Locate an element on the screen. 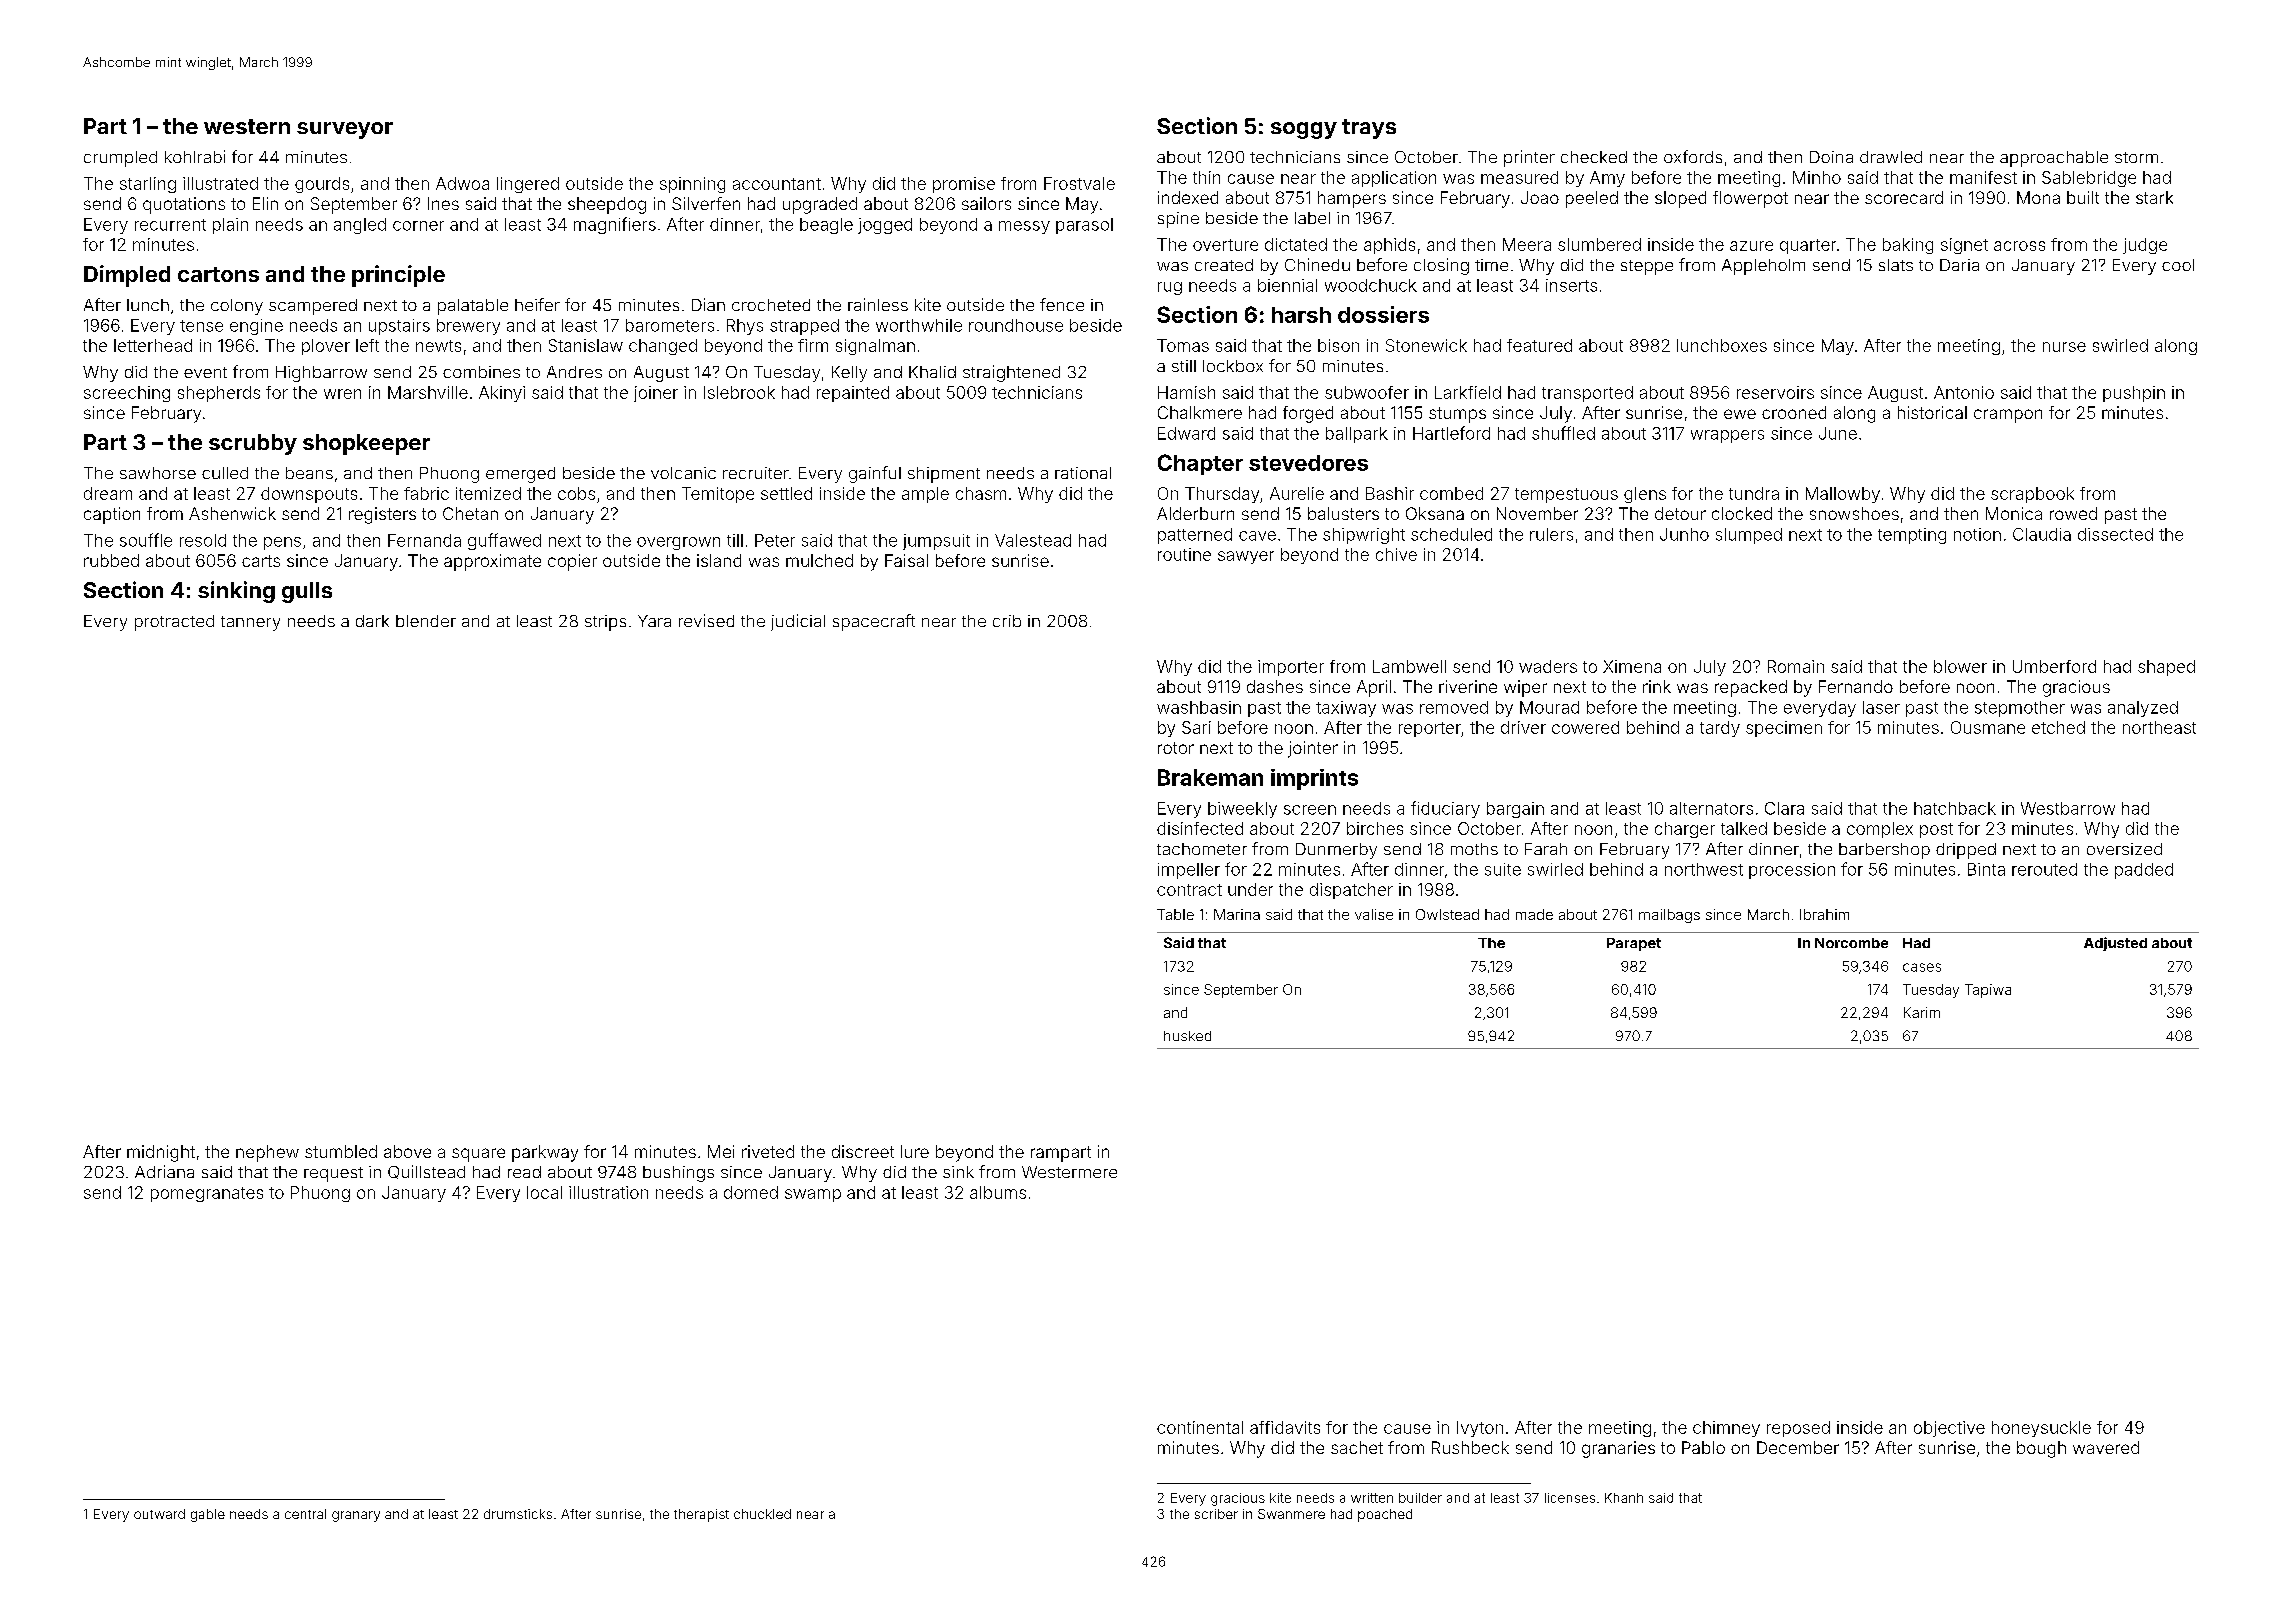  continental is located at coordinates (1200, 1427).
